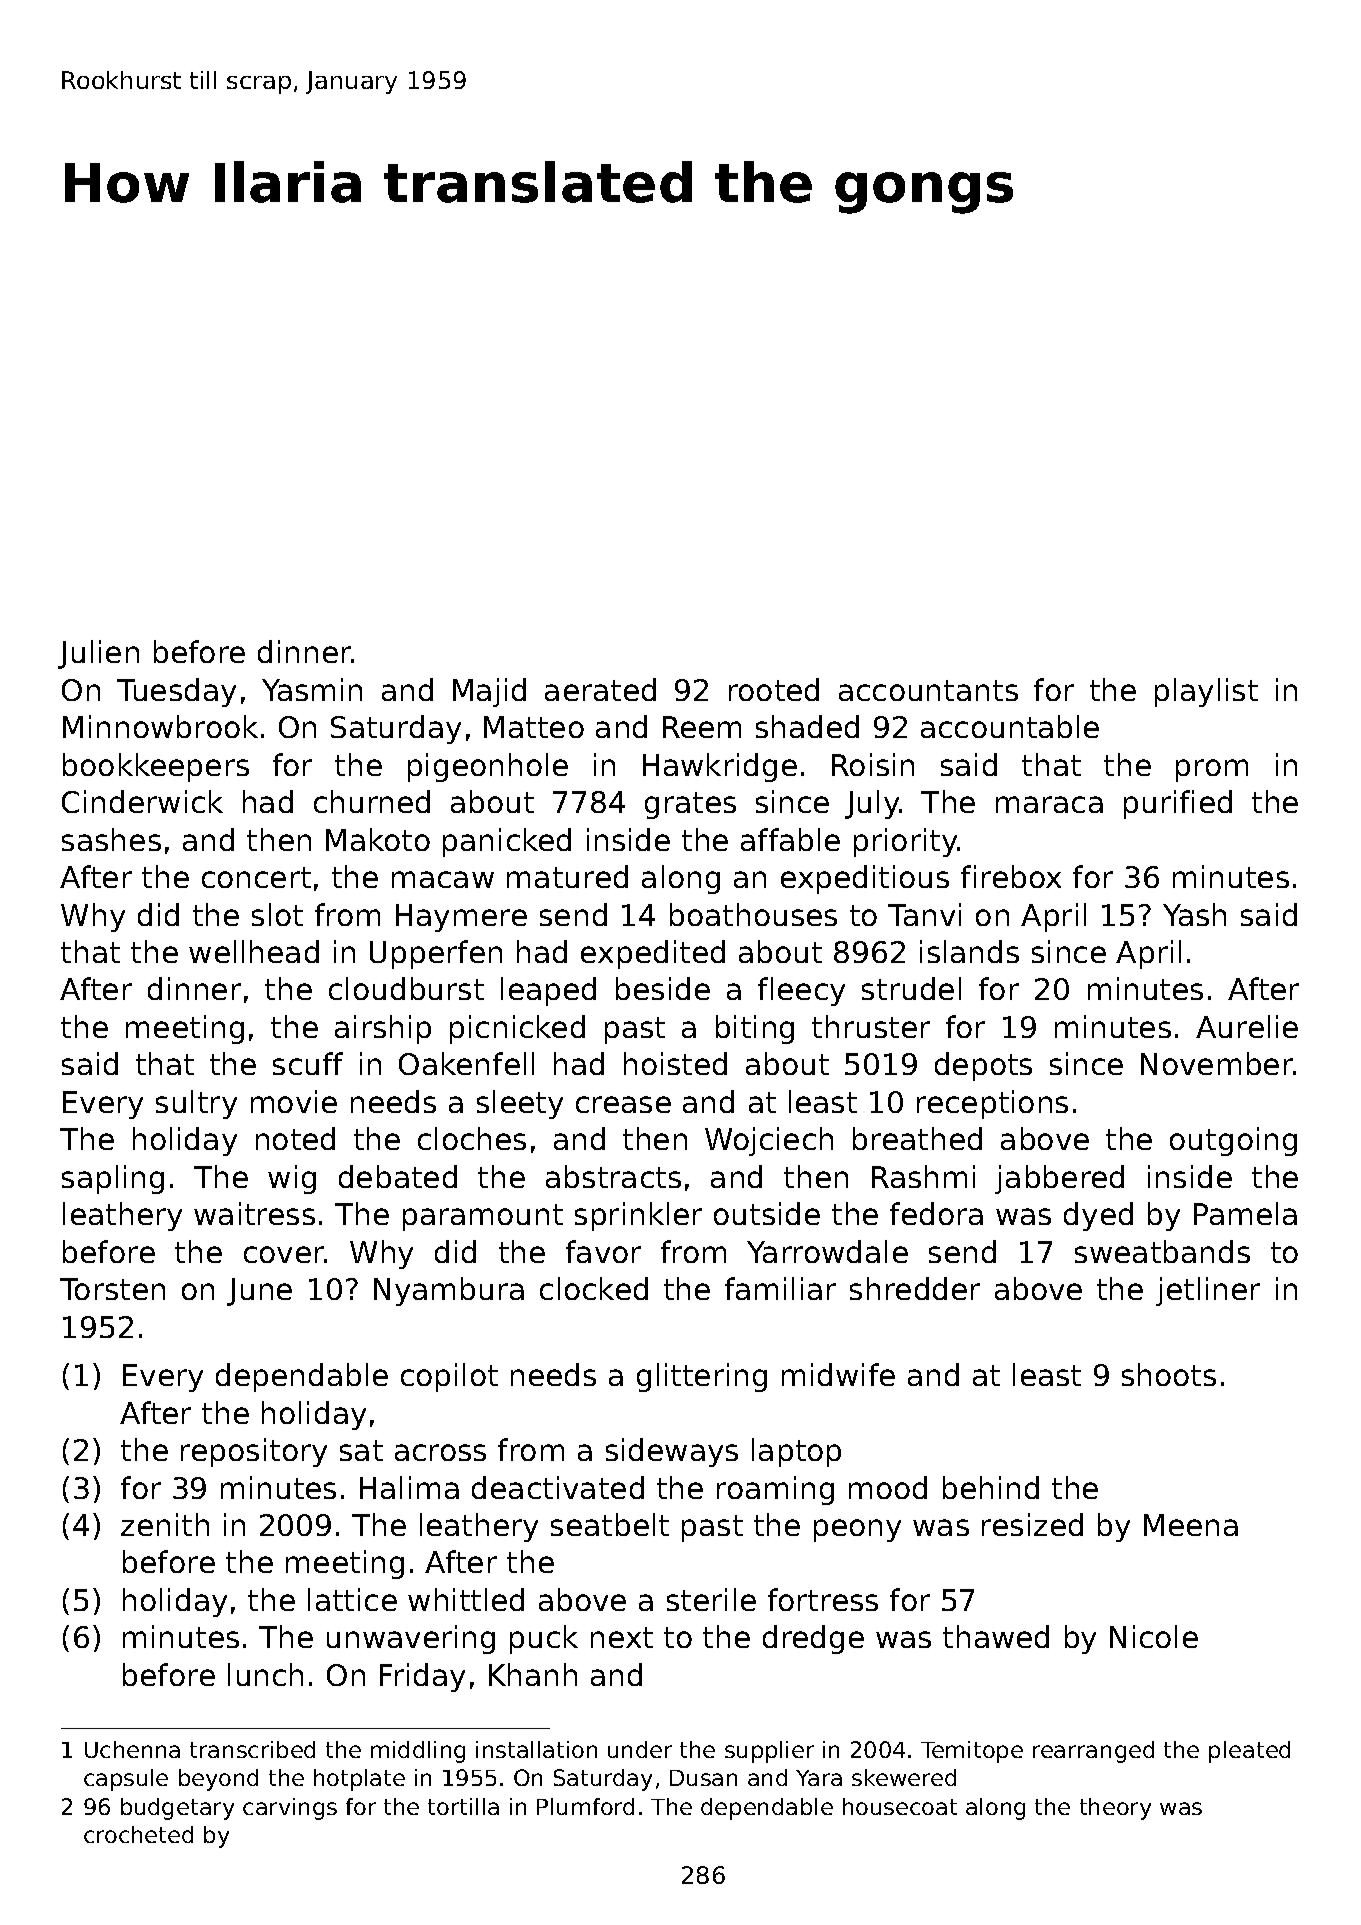 This image has width=1361, height=1925. What do you see at coordinates (872, 804) in the image?
I see `July` at bounding box center [872, 804].
